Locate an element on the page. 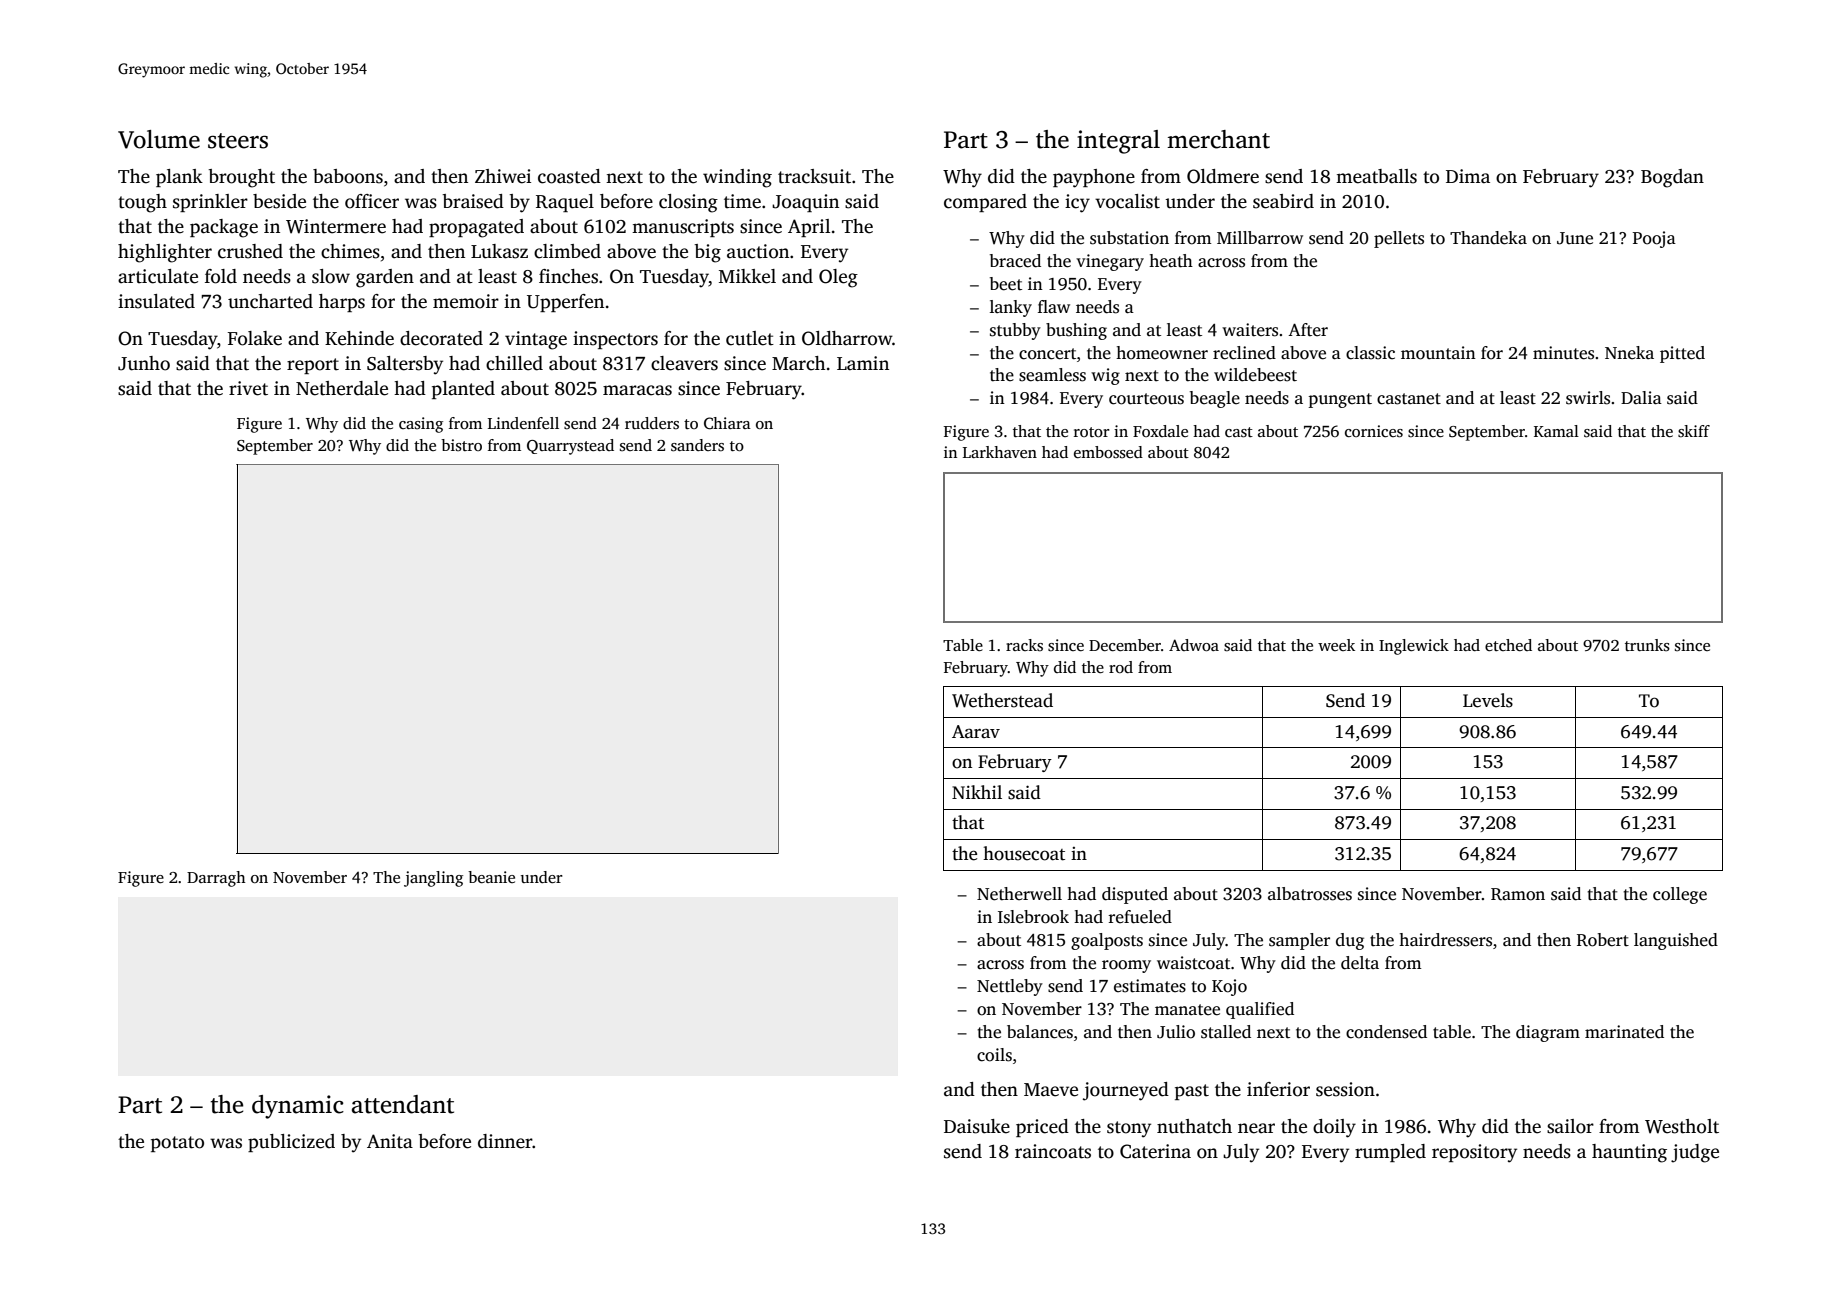  seamless is located at coordinates (1052, 375).
